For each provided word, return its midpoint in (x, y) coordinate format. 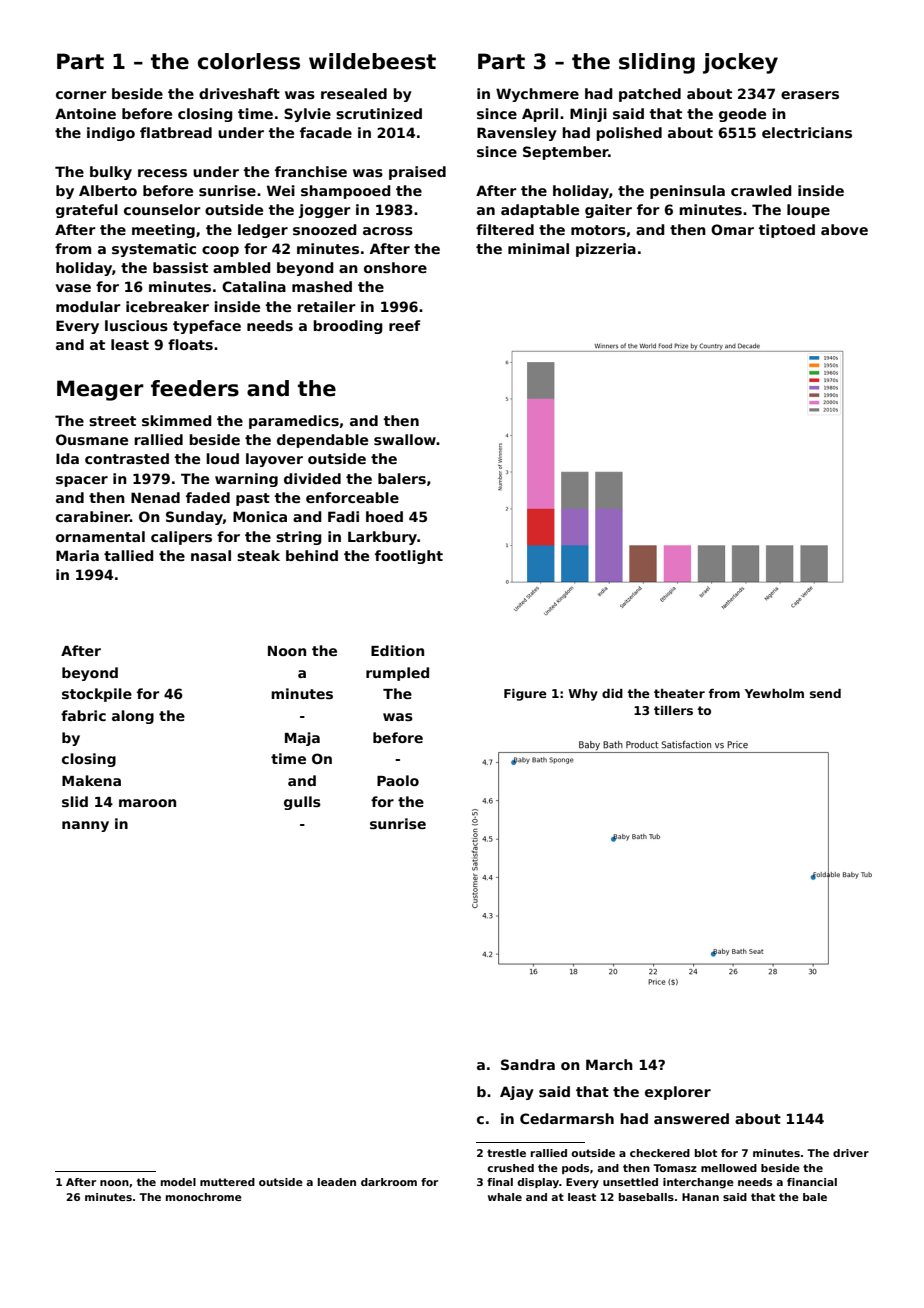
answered (691, 1118)
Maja (302, 739)
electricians (807, 132)
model (178, 1182)
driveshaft (239, 93)
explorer (678, 1093)
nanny (85, 826)
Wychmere (537, 95)
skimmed (177, 420)
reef (404, 325)
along (133, 717)
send (825, 693)
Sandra (528, 1064)
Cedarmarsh (567, 1118)
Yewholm (774, 693)
